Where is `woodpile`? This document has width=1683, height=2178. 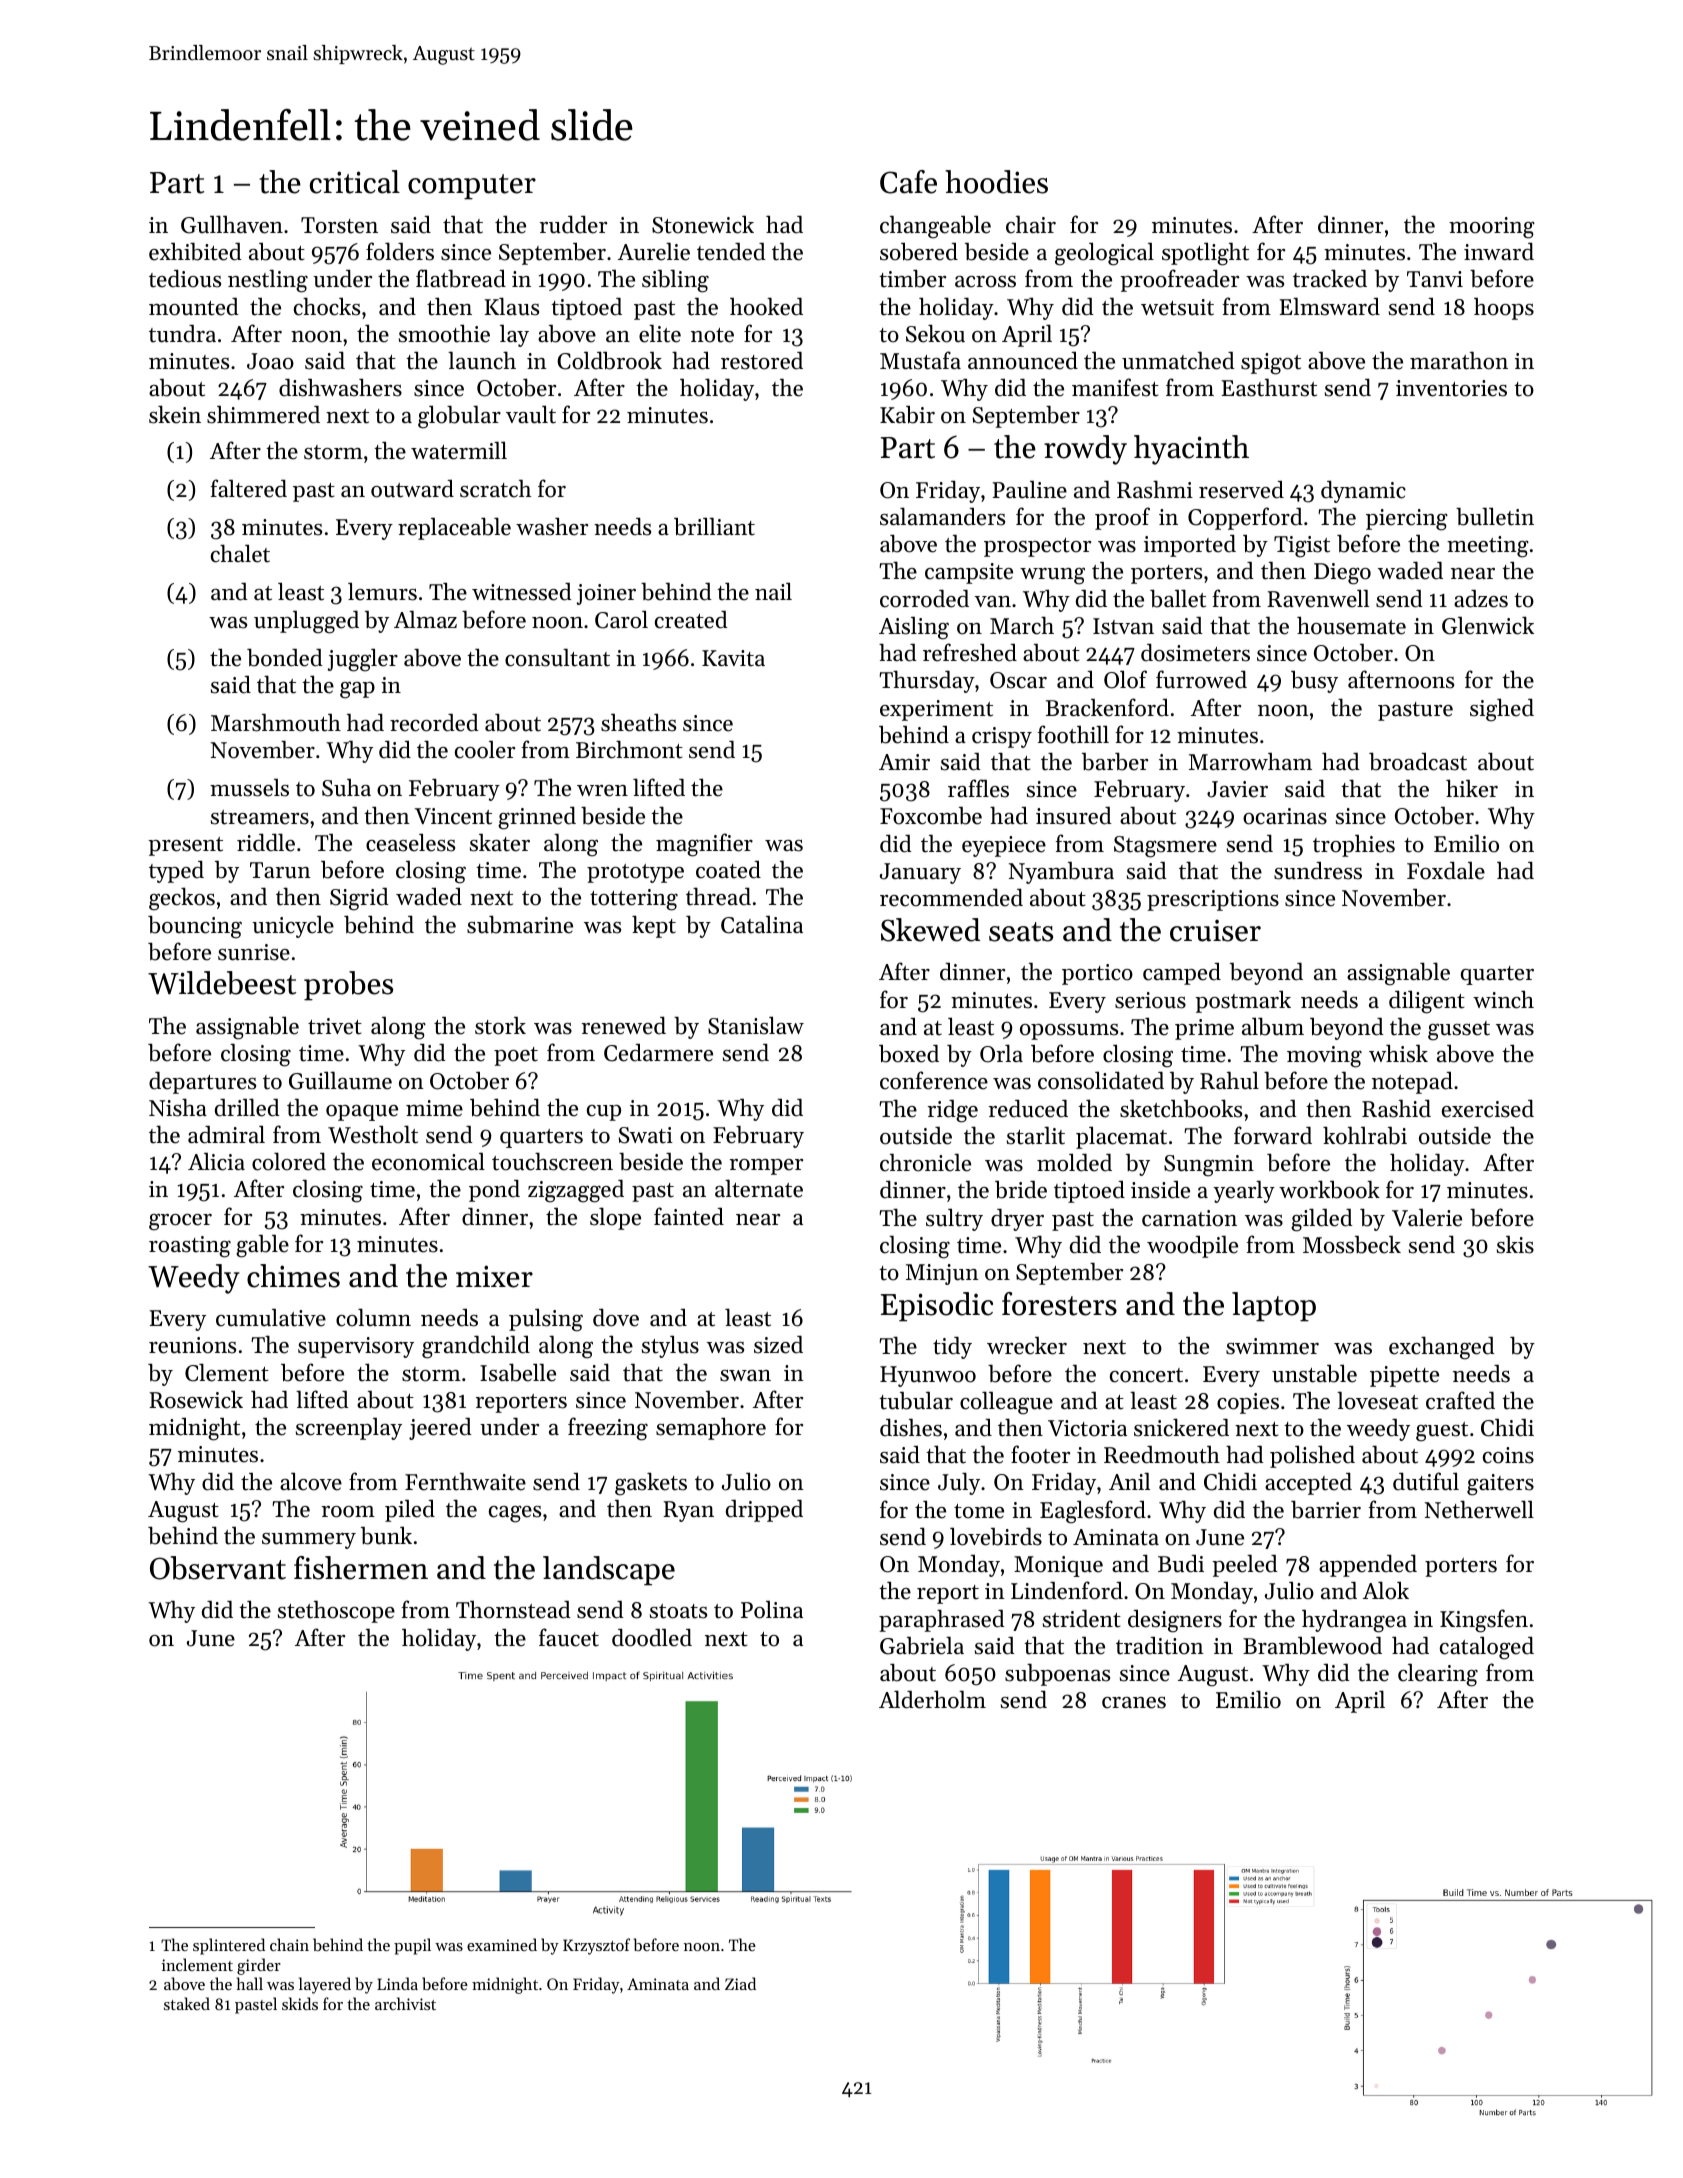
woodpile is located at coordinates (1192, 1246).
